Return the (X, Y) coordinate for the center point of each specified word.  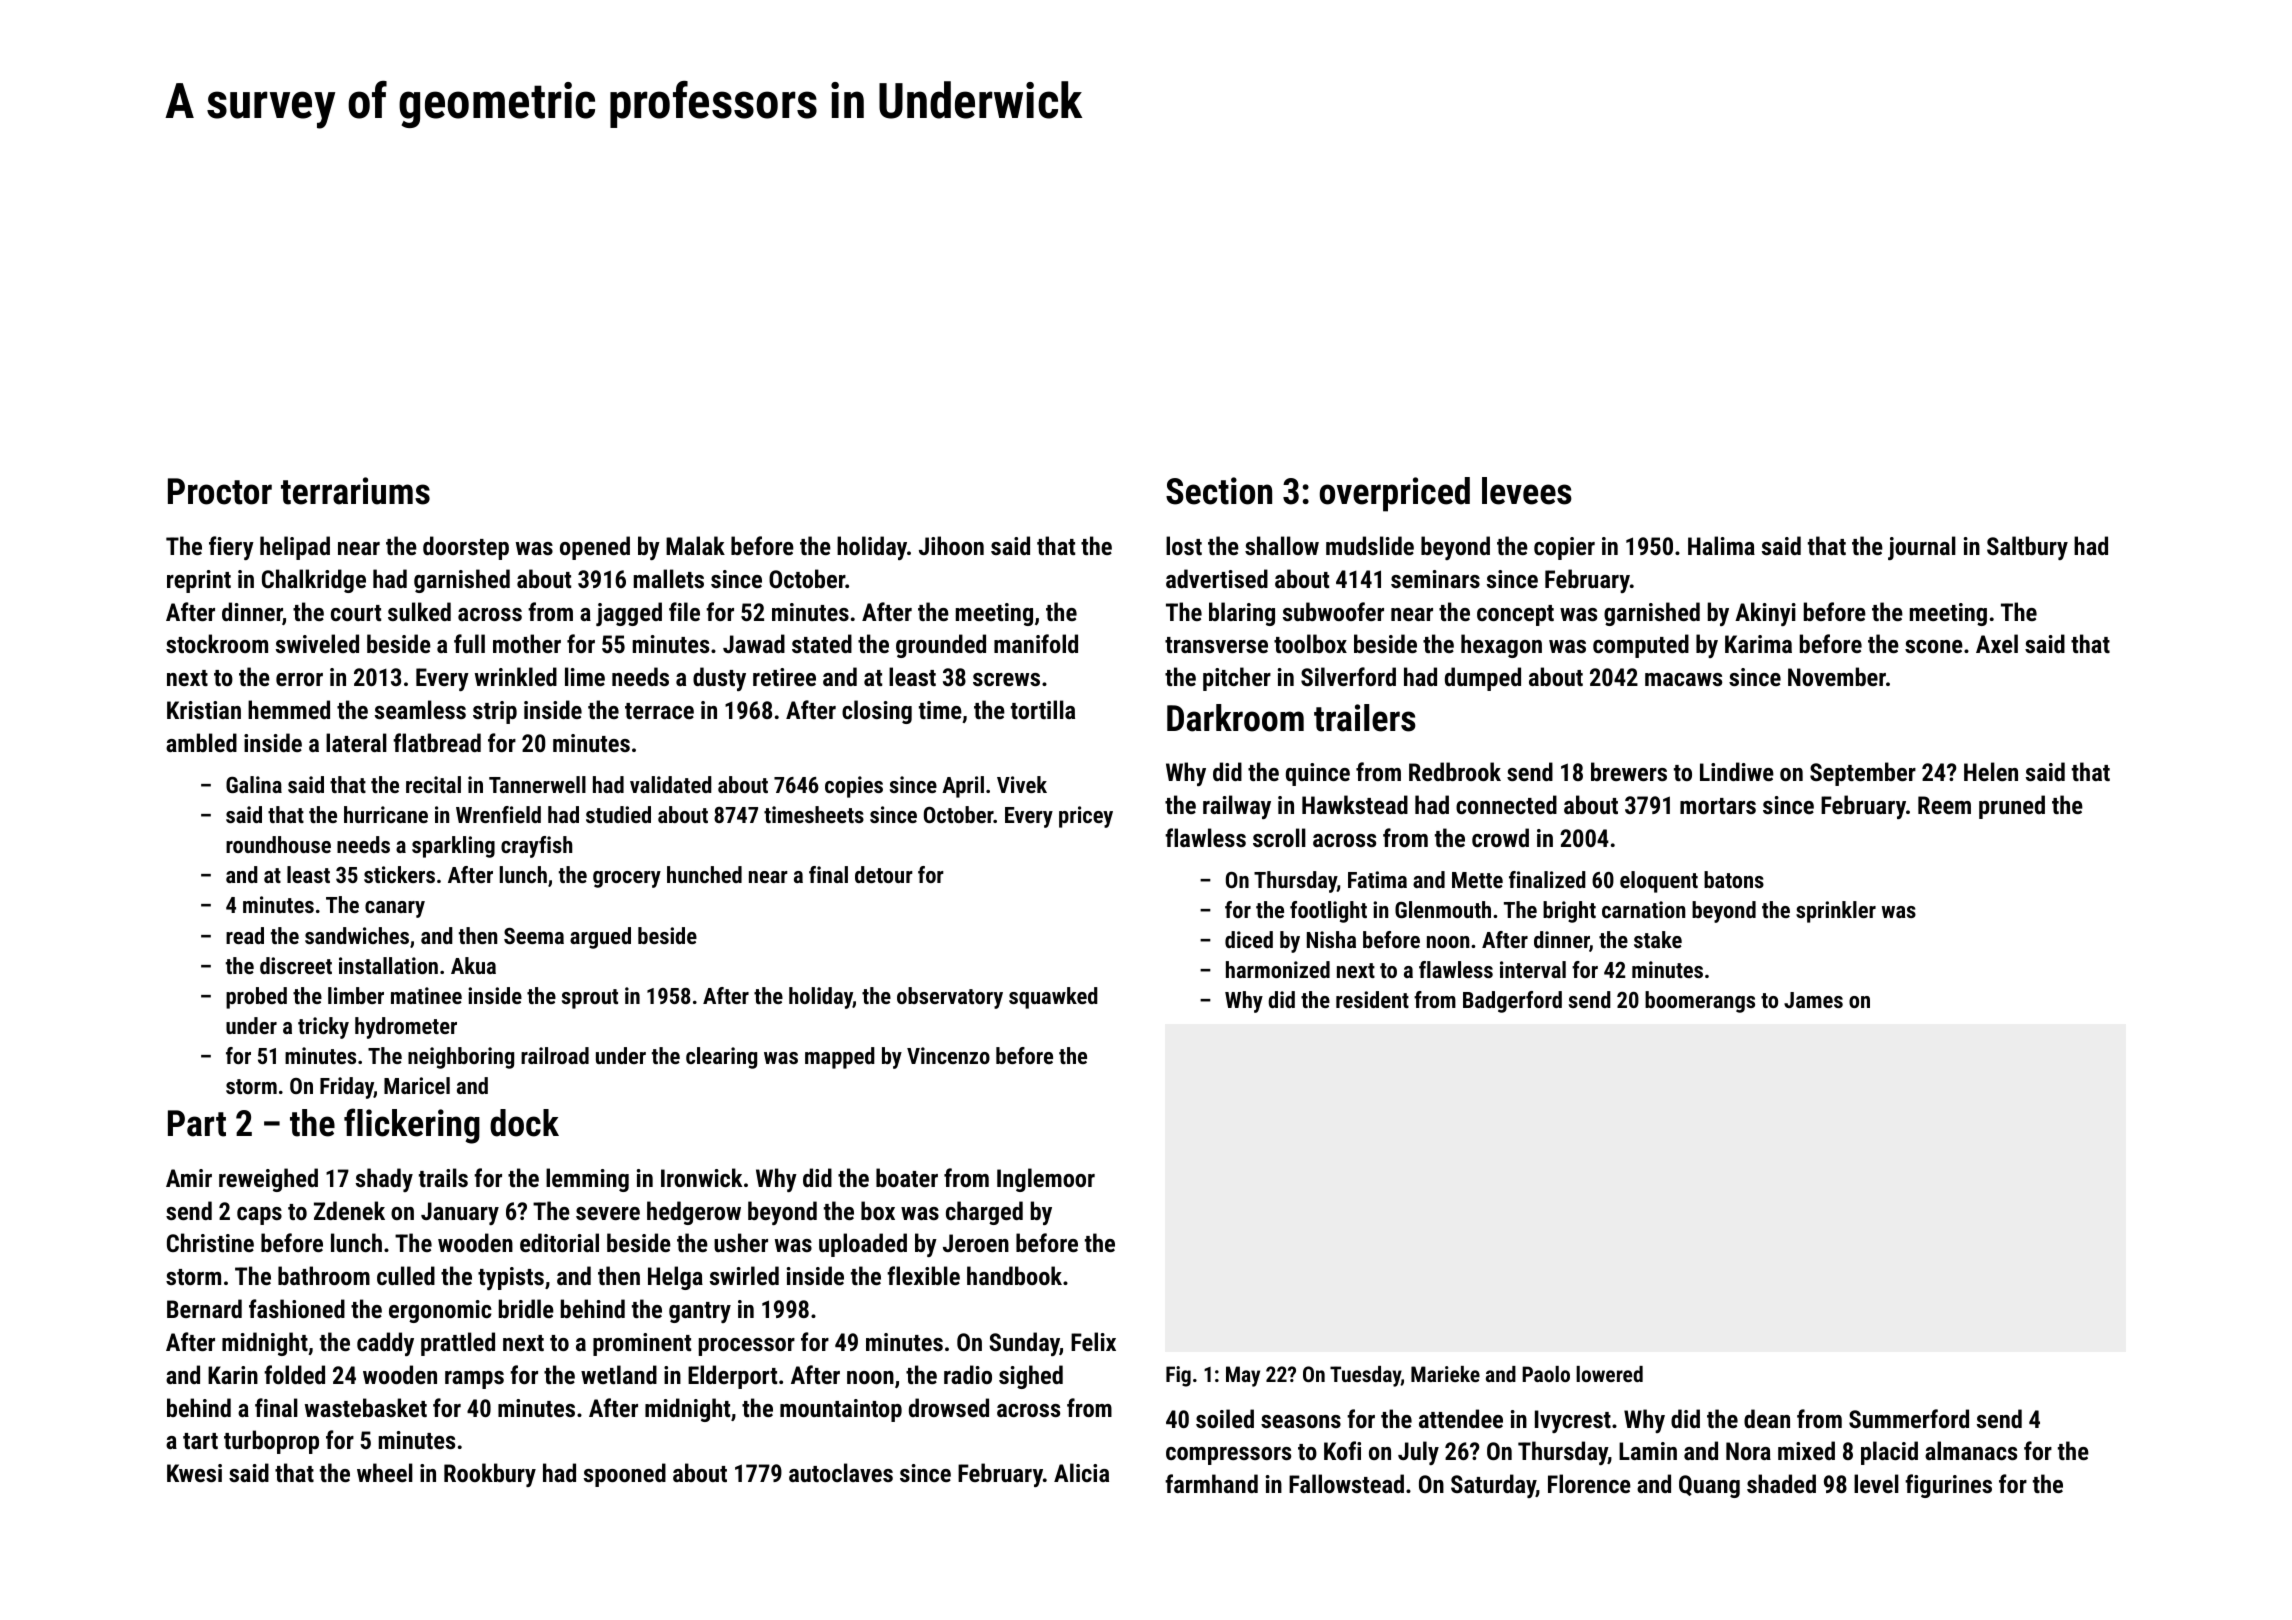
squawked (1053, 998)
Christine (210, 1242)
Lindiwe (1737, 771)
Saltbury (2027, 548)
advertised (1217, 578)
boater (907, 1177)
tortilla (1043, 709)
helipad (295, 548)
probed (256, 998)
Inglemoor (1046, 1180)
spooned (625, 1475)
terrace (659, 711)
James (1813, 1000)
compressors (1228, 1456)
